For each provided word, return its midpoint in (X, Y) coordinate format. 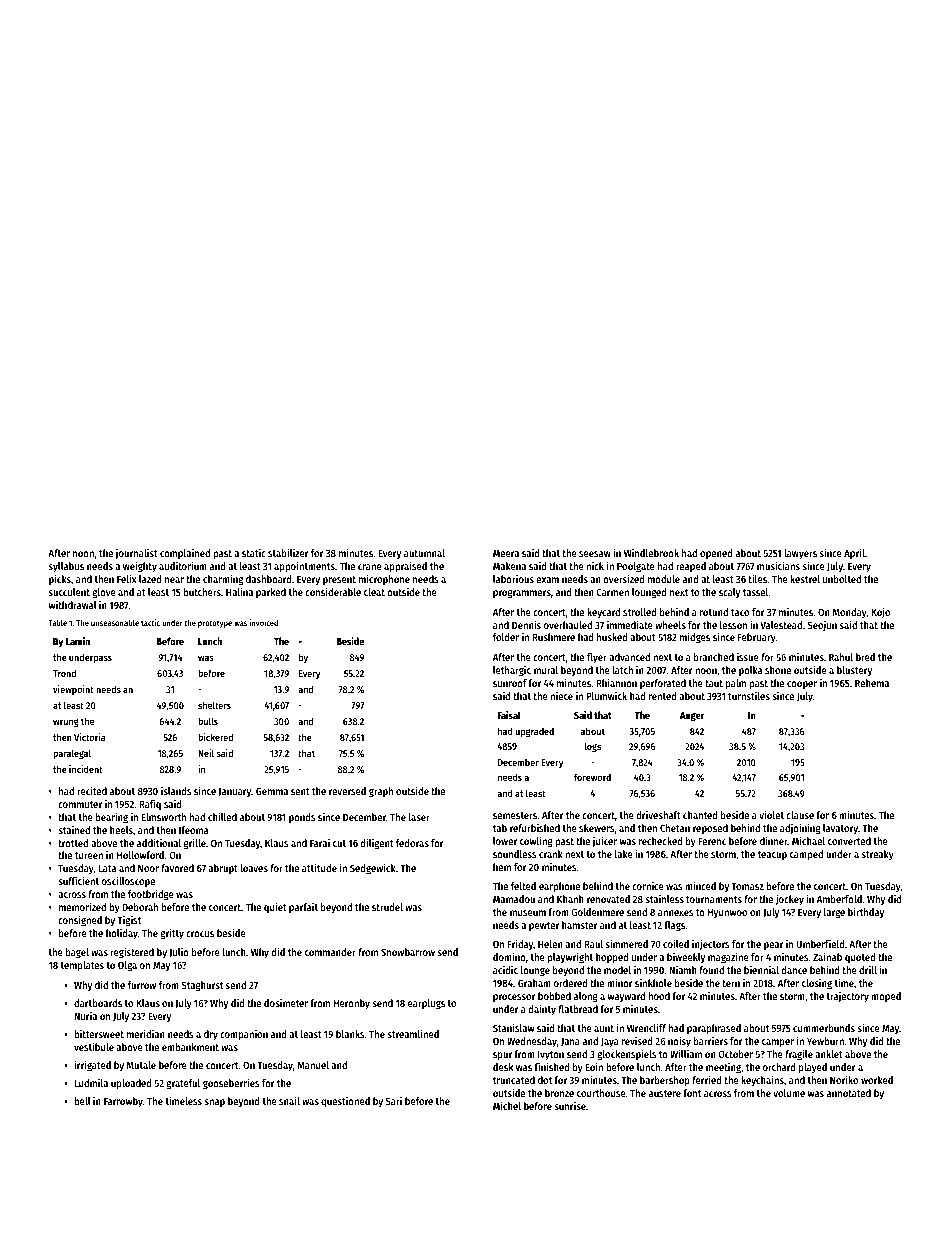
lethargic (512, 671)
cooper (802, 685)
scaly (729, 593)
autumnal (424, 553)
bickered (215, 737)
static (254, 553)
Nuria (85, 1016)
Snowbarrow (408, 952)
